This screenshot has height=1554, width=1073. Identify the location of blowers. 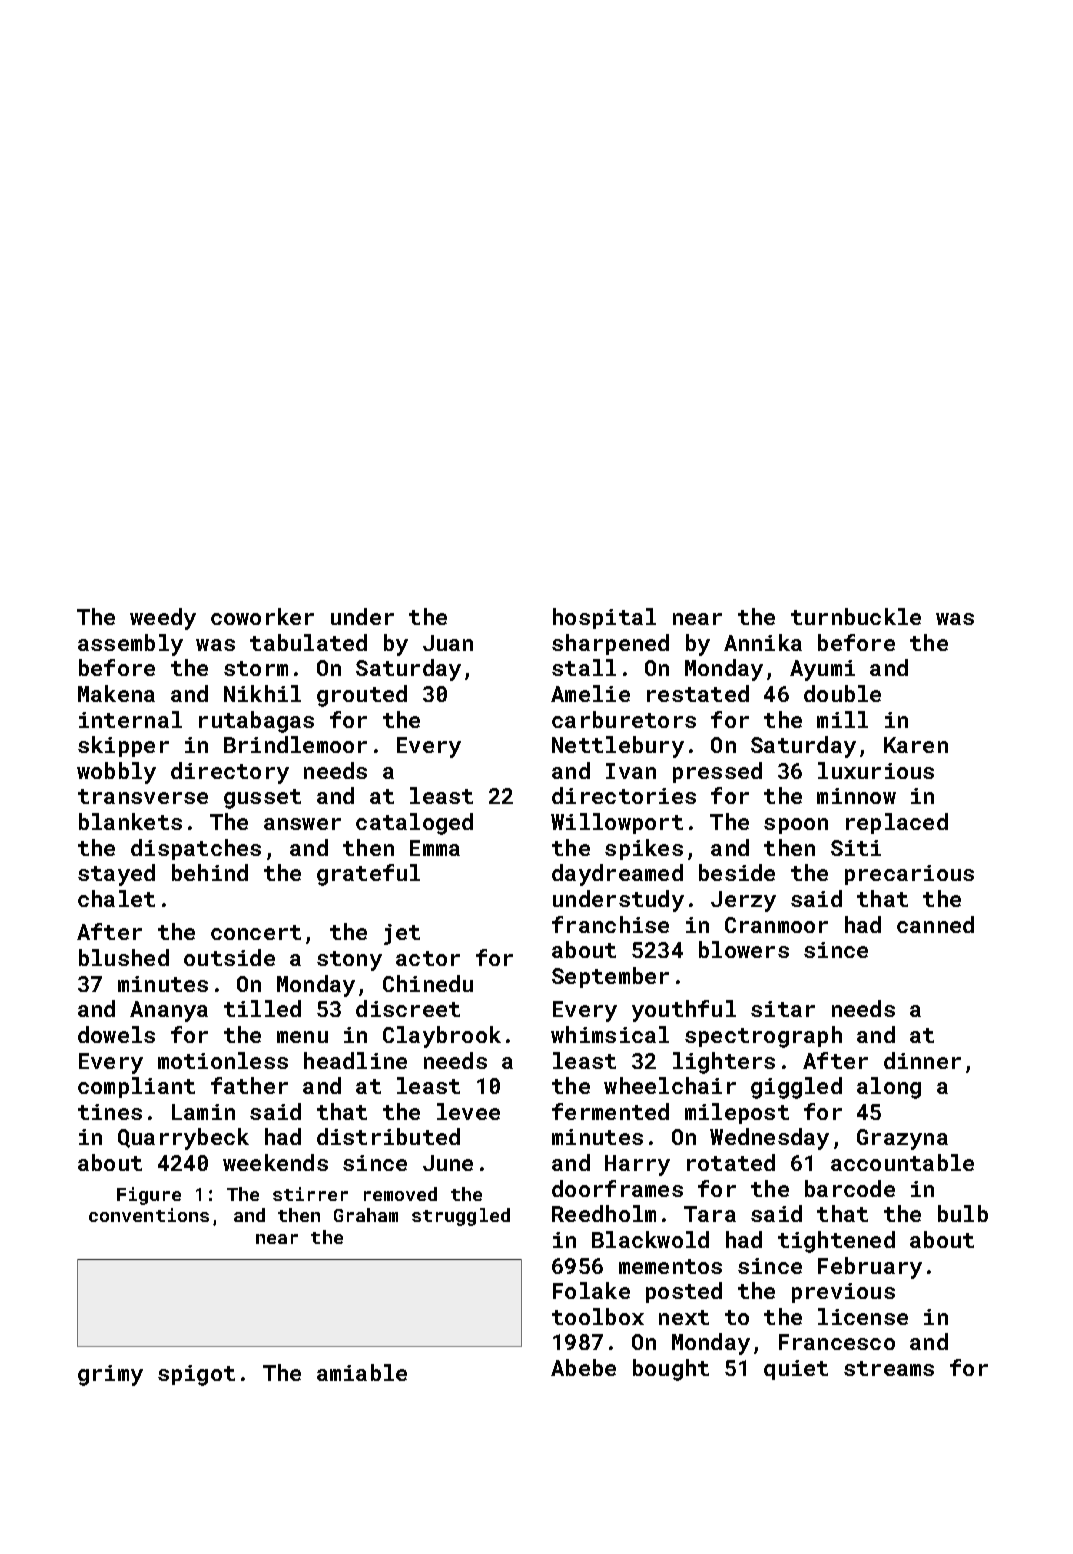
(744, 949).
